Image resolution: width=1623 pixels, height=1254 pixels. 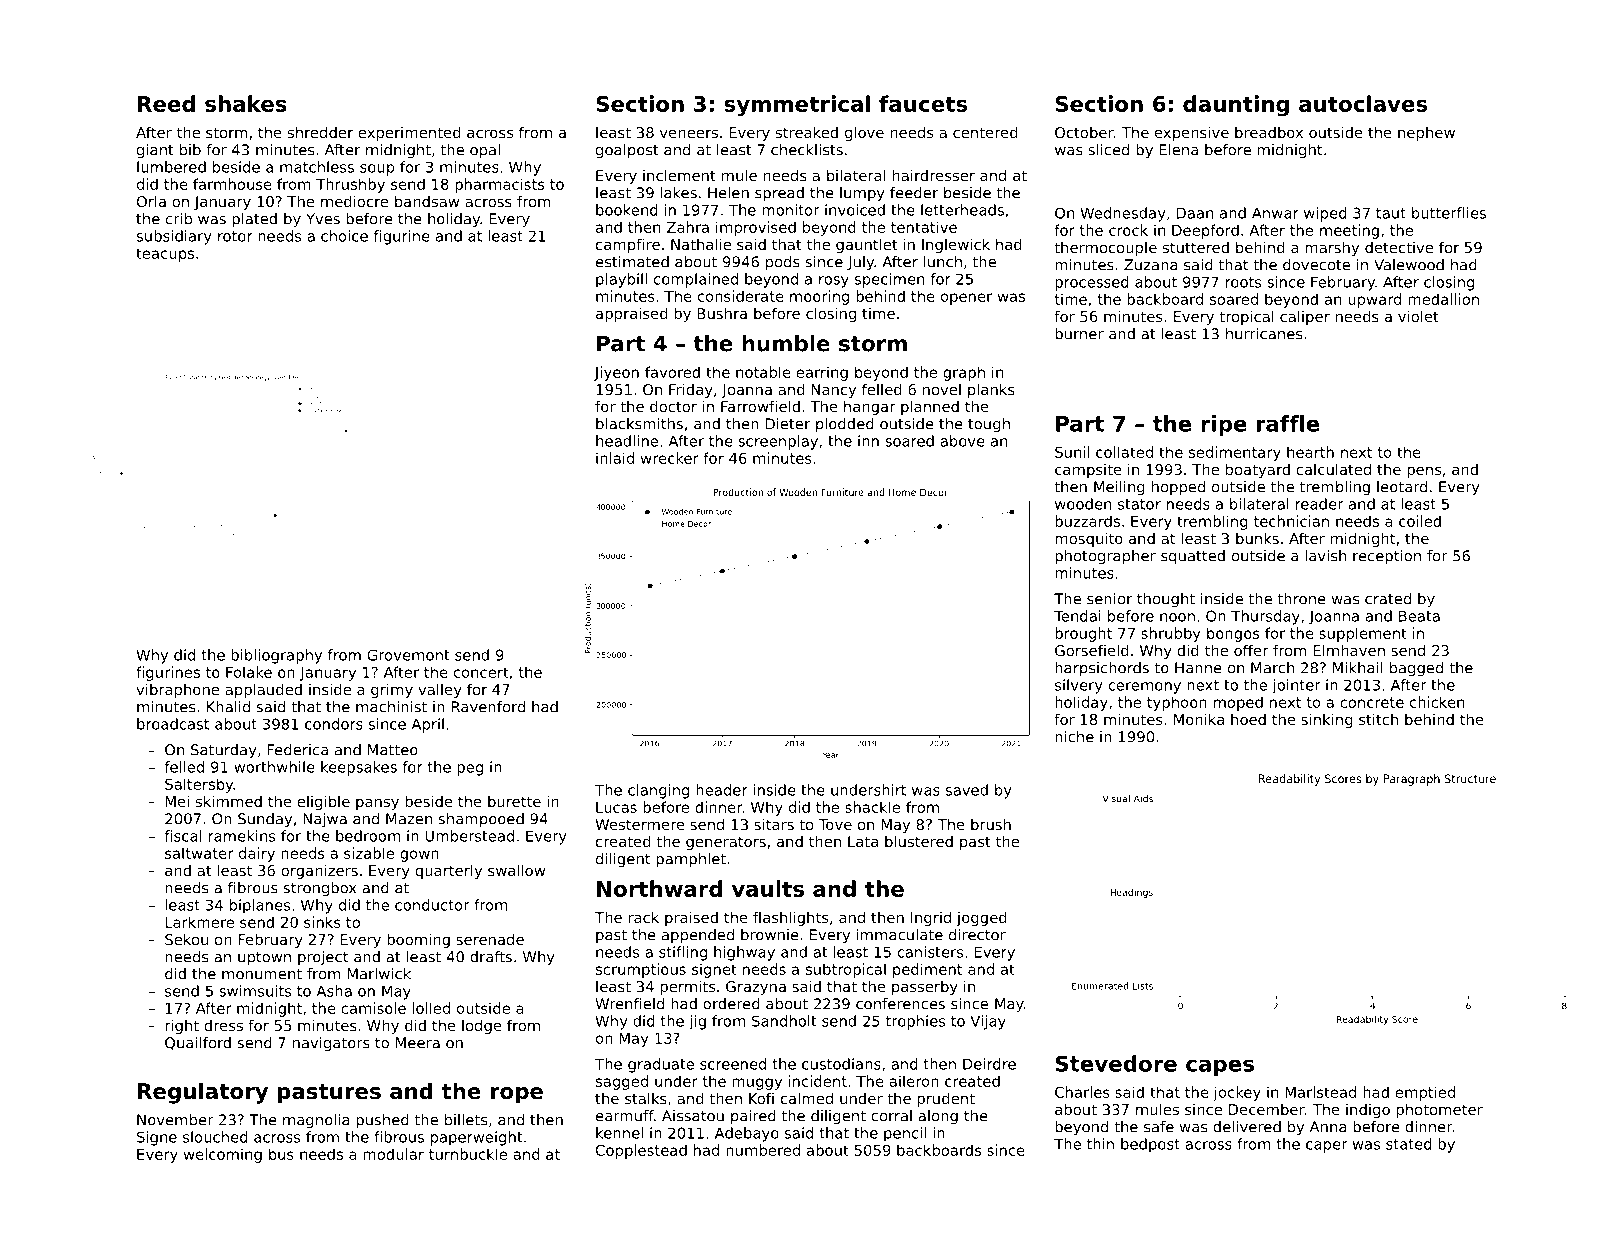 I want to click on concert, so click(x=481, y=672).
